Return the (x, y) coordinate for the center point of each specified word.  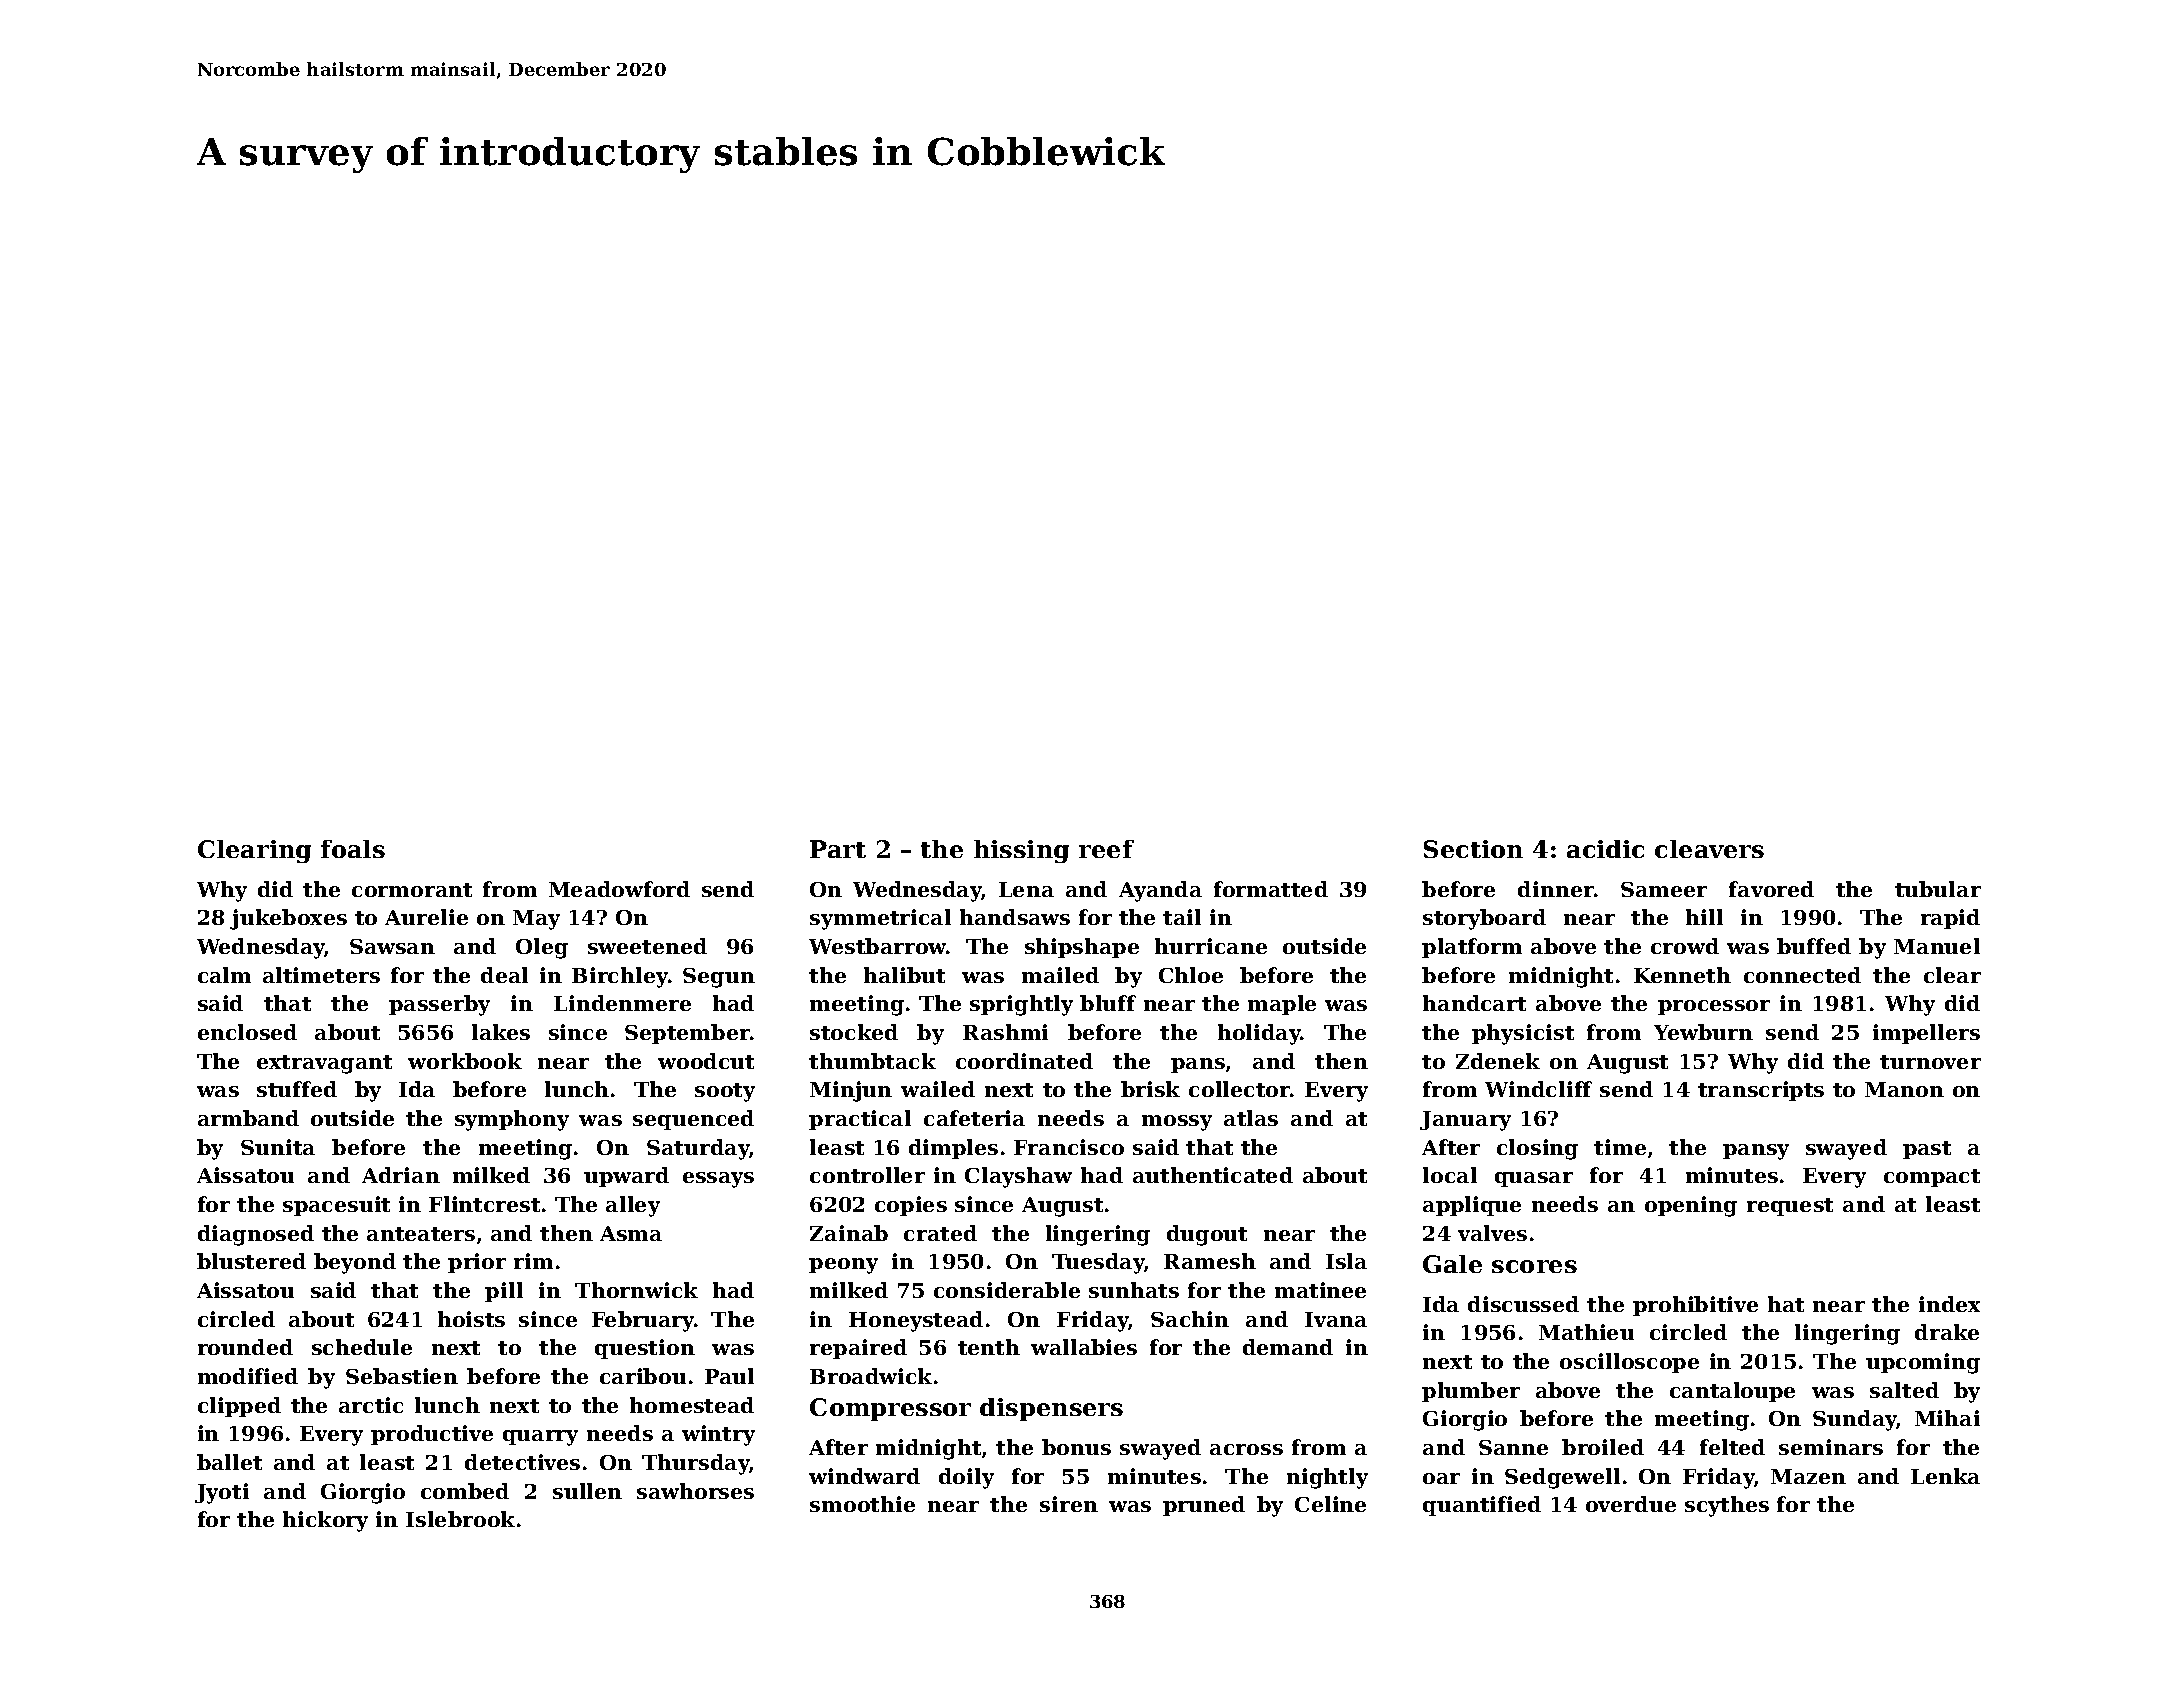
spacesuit (336, 1206)
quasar (1534, 1179)
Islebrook (460, 1519)
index (1949, 1304)
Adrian (401, 1175)
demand (1288, 1347)
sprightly (1021, 1005)
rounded (245, 1347)
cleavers (1709, 849)
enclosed (247, 1032)
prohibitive (1695, 1306)
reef (1106, 849)
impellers (1926, 1034)
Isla (1346, 1261)
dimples (953, 1149)
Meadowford (619, 889)
